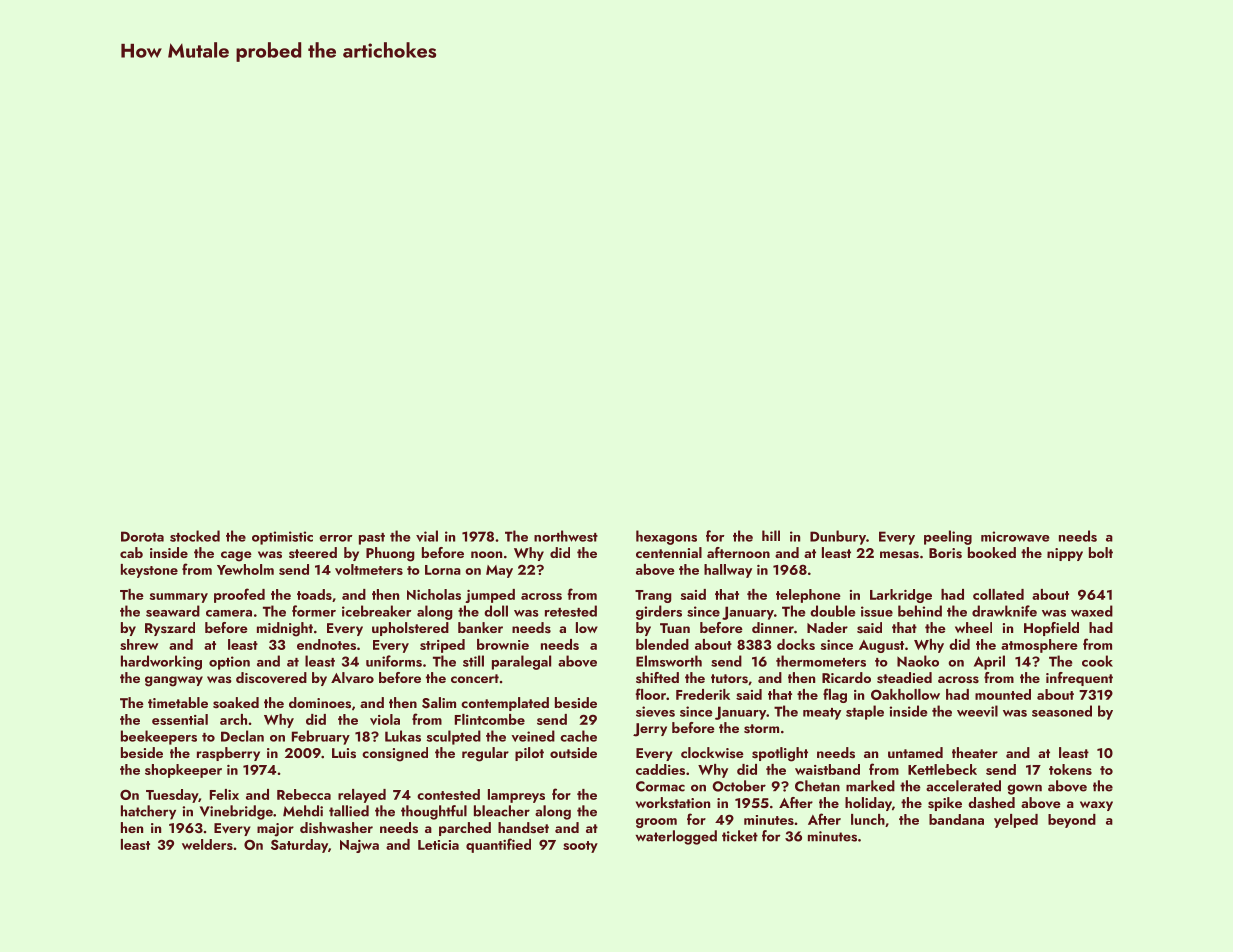 This document has width=1233, height=952. I want to click on retested, so click(571, 611).
